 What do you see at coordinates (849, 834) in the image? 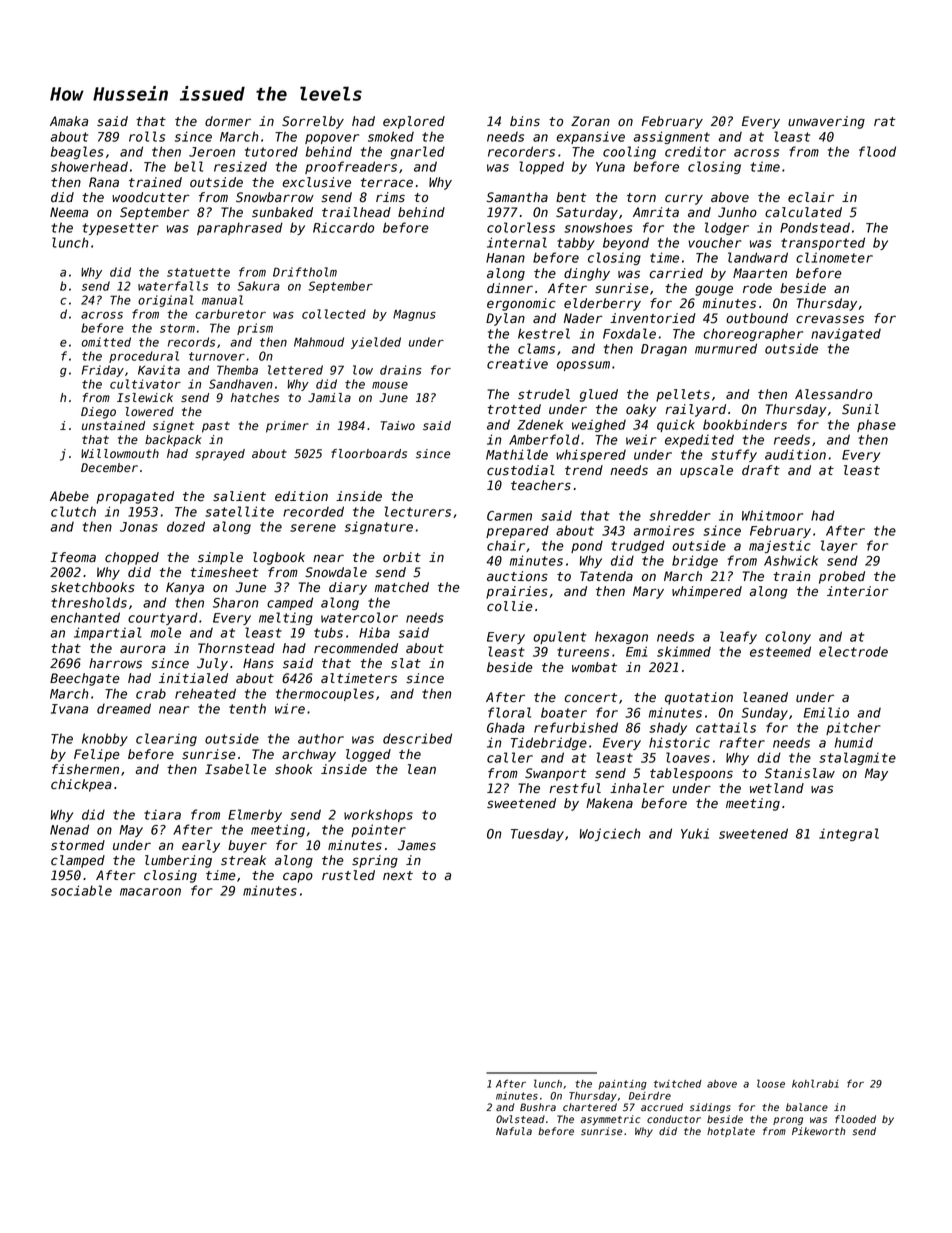
I see `integral` at bounding box center [849, 834].
